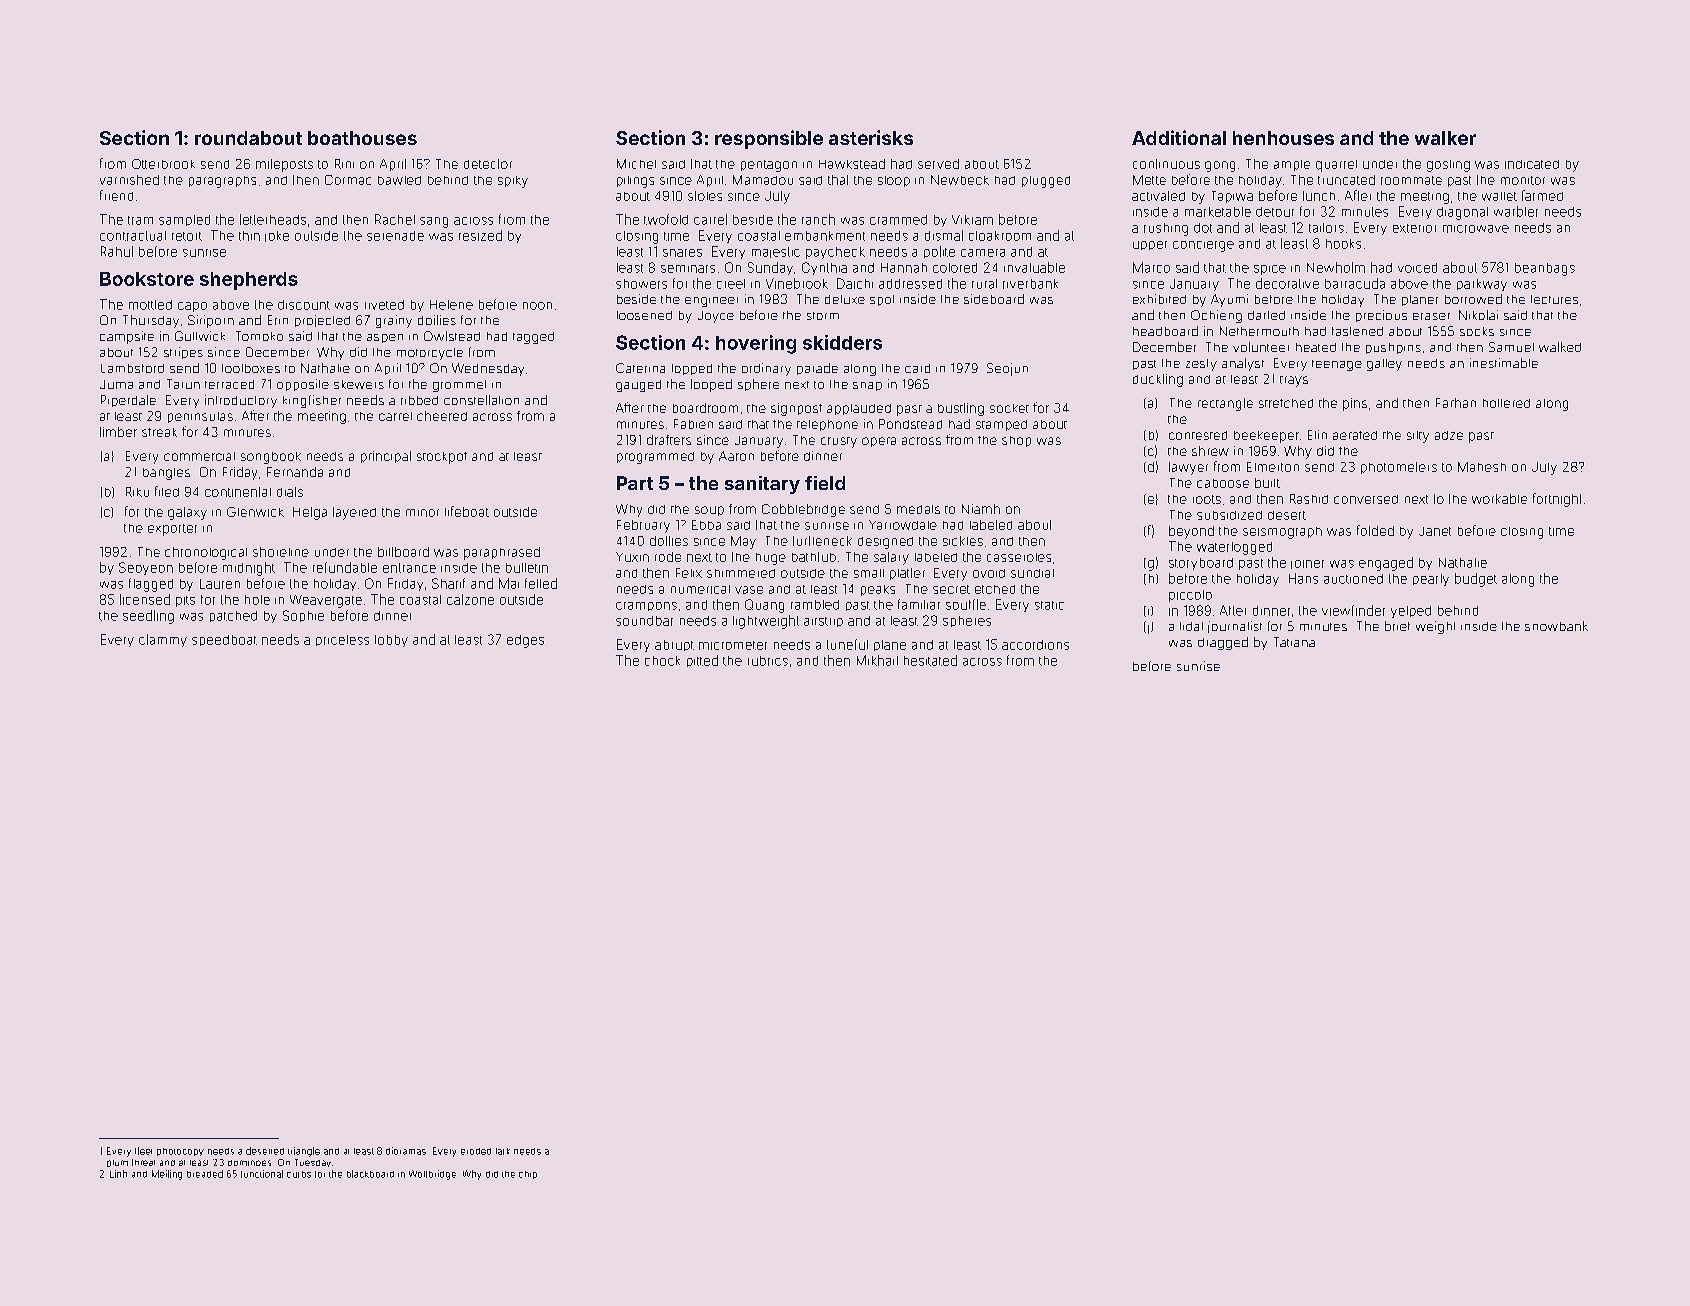  Describe the element at coordinates (503, 1151) in the document. I see `lark` at that location.
